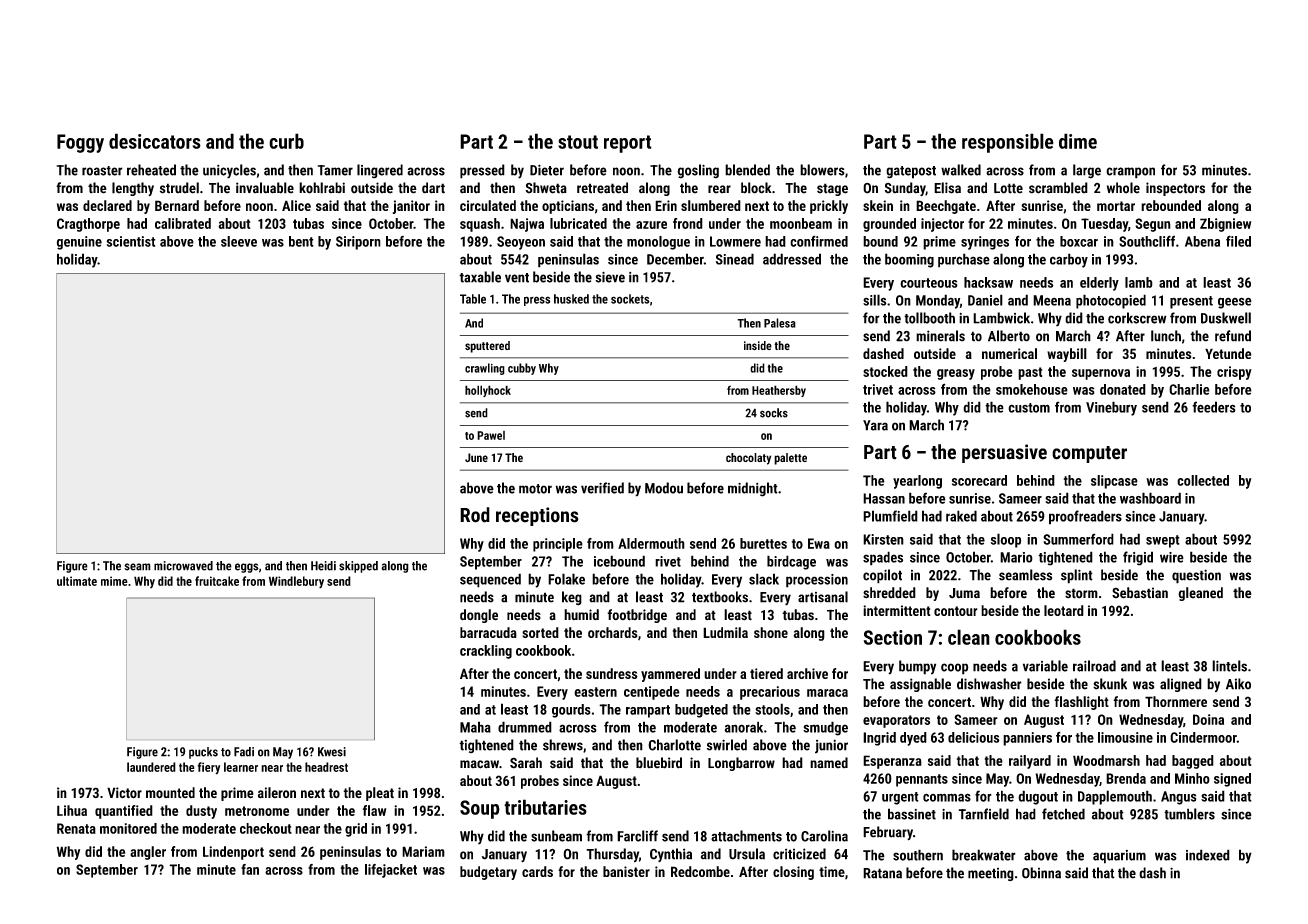 The image size is (1308, 924). I want to click on June, so click(476, 457).
